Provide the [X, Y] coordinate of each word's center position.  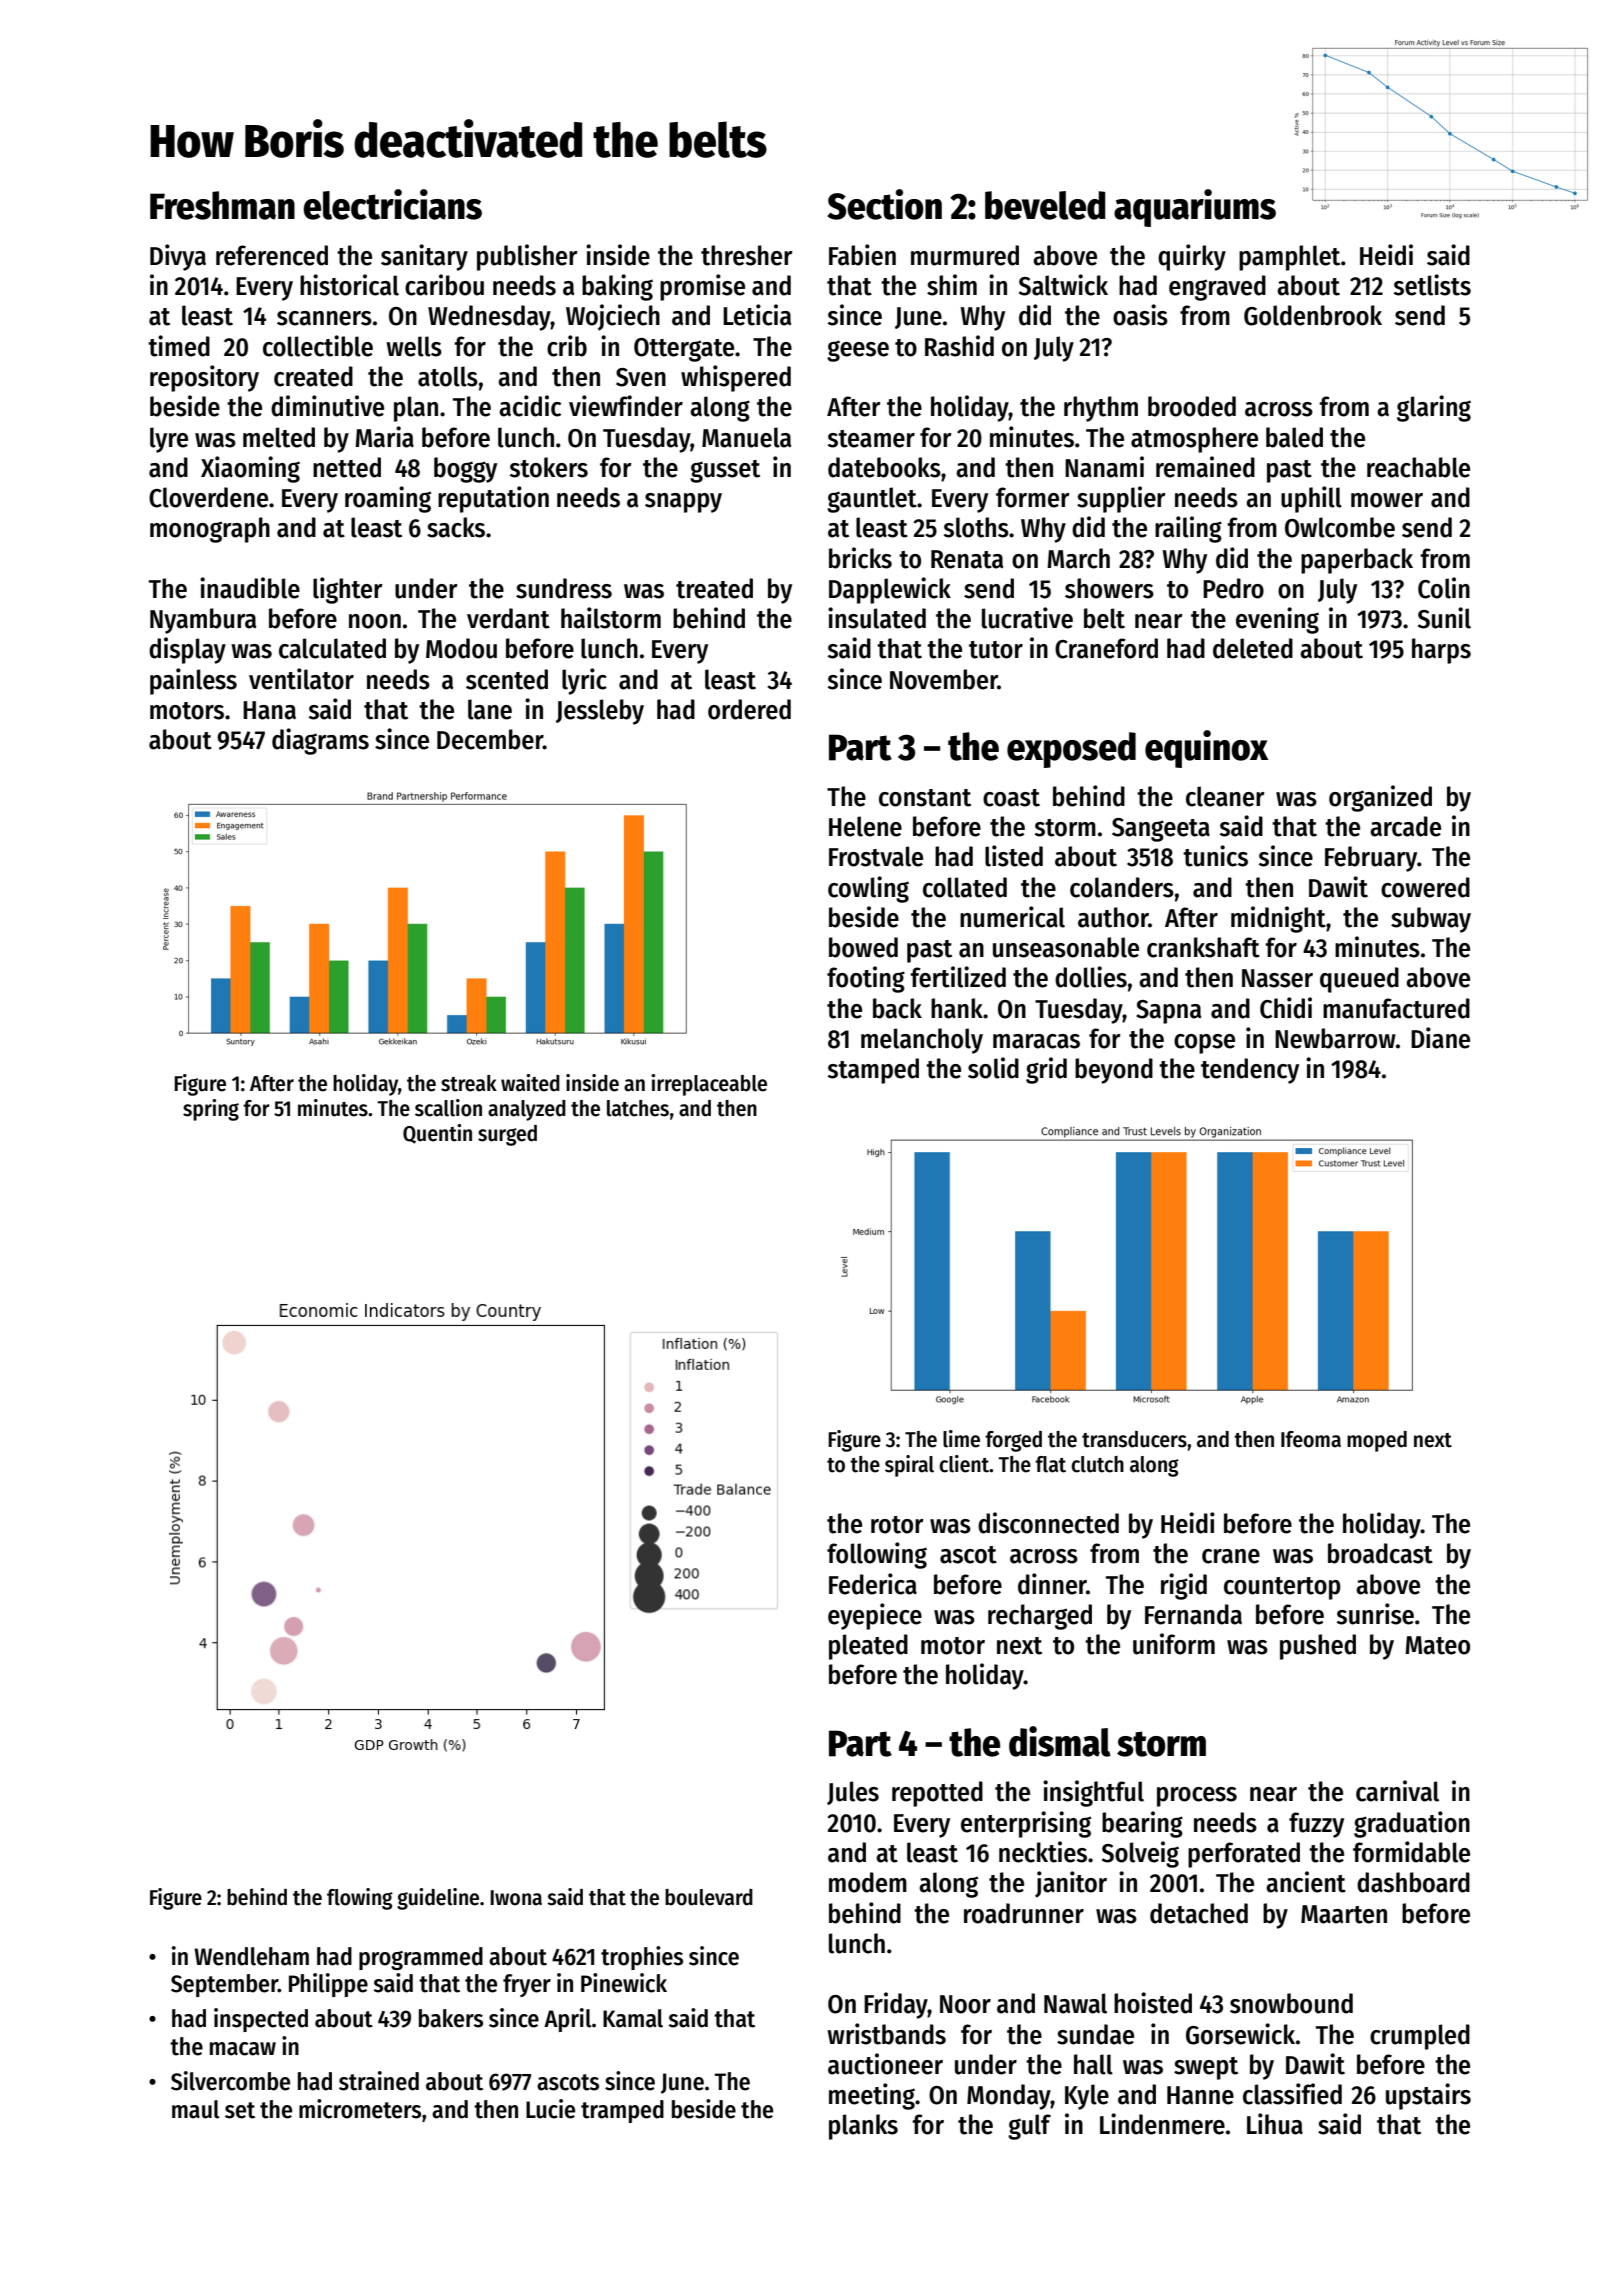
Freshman [222, 205]
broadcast [1380, 1553]
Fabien [862, 255]
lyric [584, 681]
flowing [360, 1899]
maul [195, 2109]
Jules [853, 1793]
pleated [868, 1647]
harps [1441, 651]
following [877, 1555]
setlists [1432, 285]
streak [469, 1083]
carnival [1397, 1791]
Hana [269, 710]
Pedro [1233, 588]
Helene [865, 826]
